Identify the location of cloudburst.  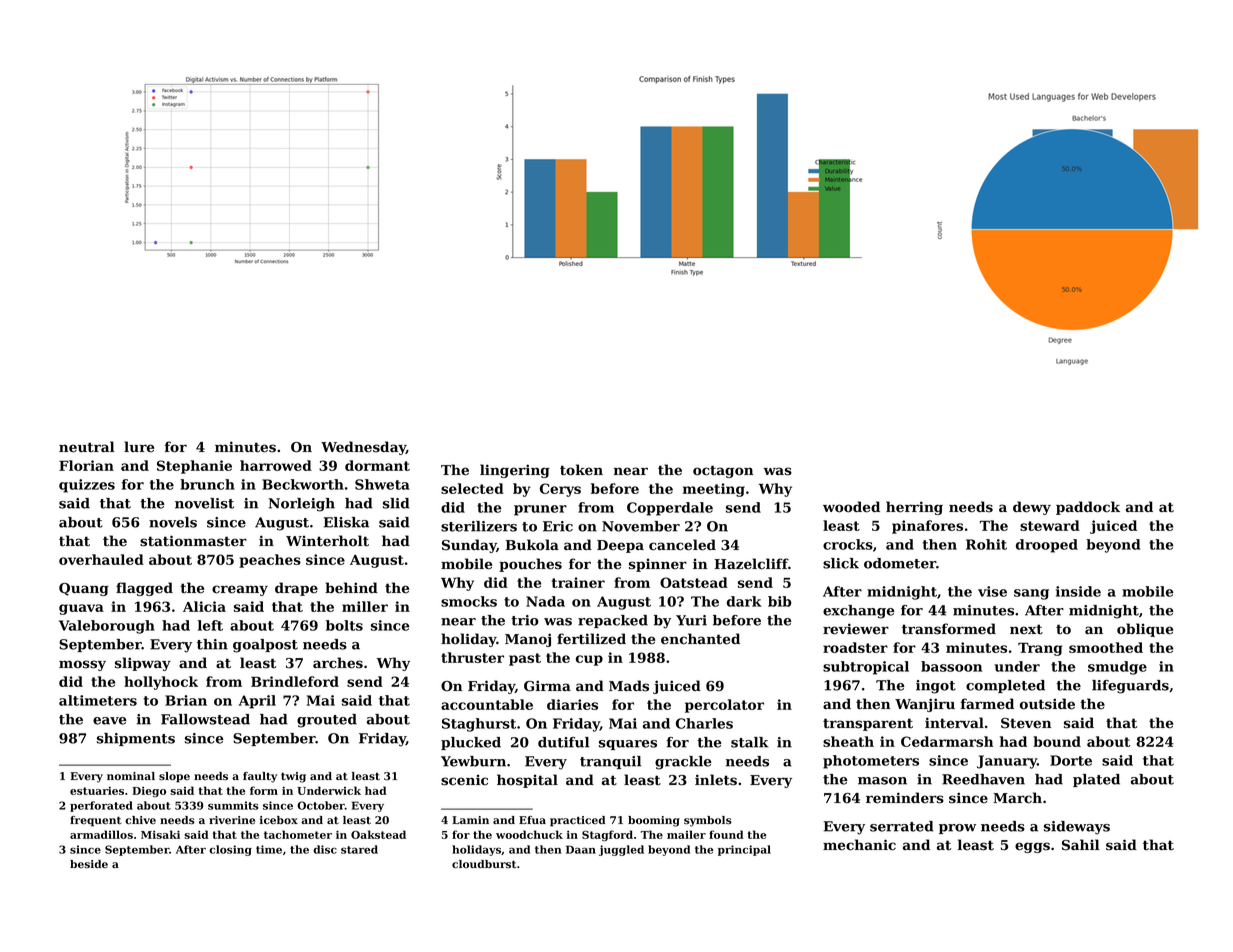
(484, 864).
